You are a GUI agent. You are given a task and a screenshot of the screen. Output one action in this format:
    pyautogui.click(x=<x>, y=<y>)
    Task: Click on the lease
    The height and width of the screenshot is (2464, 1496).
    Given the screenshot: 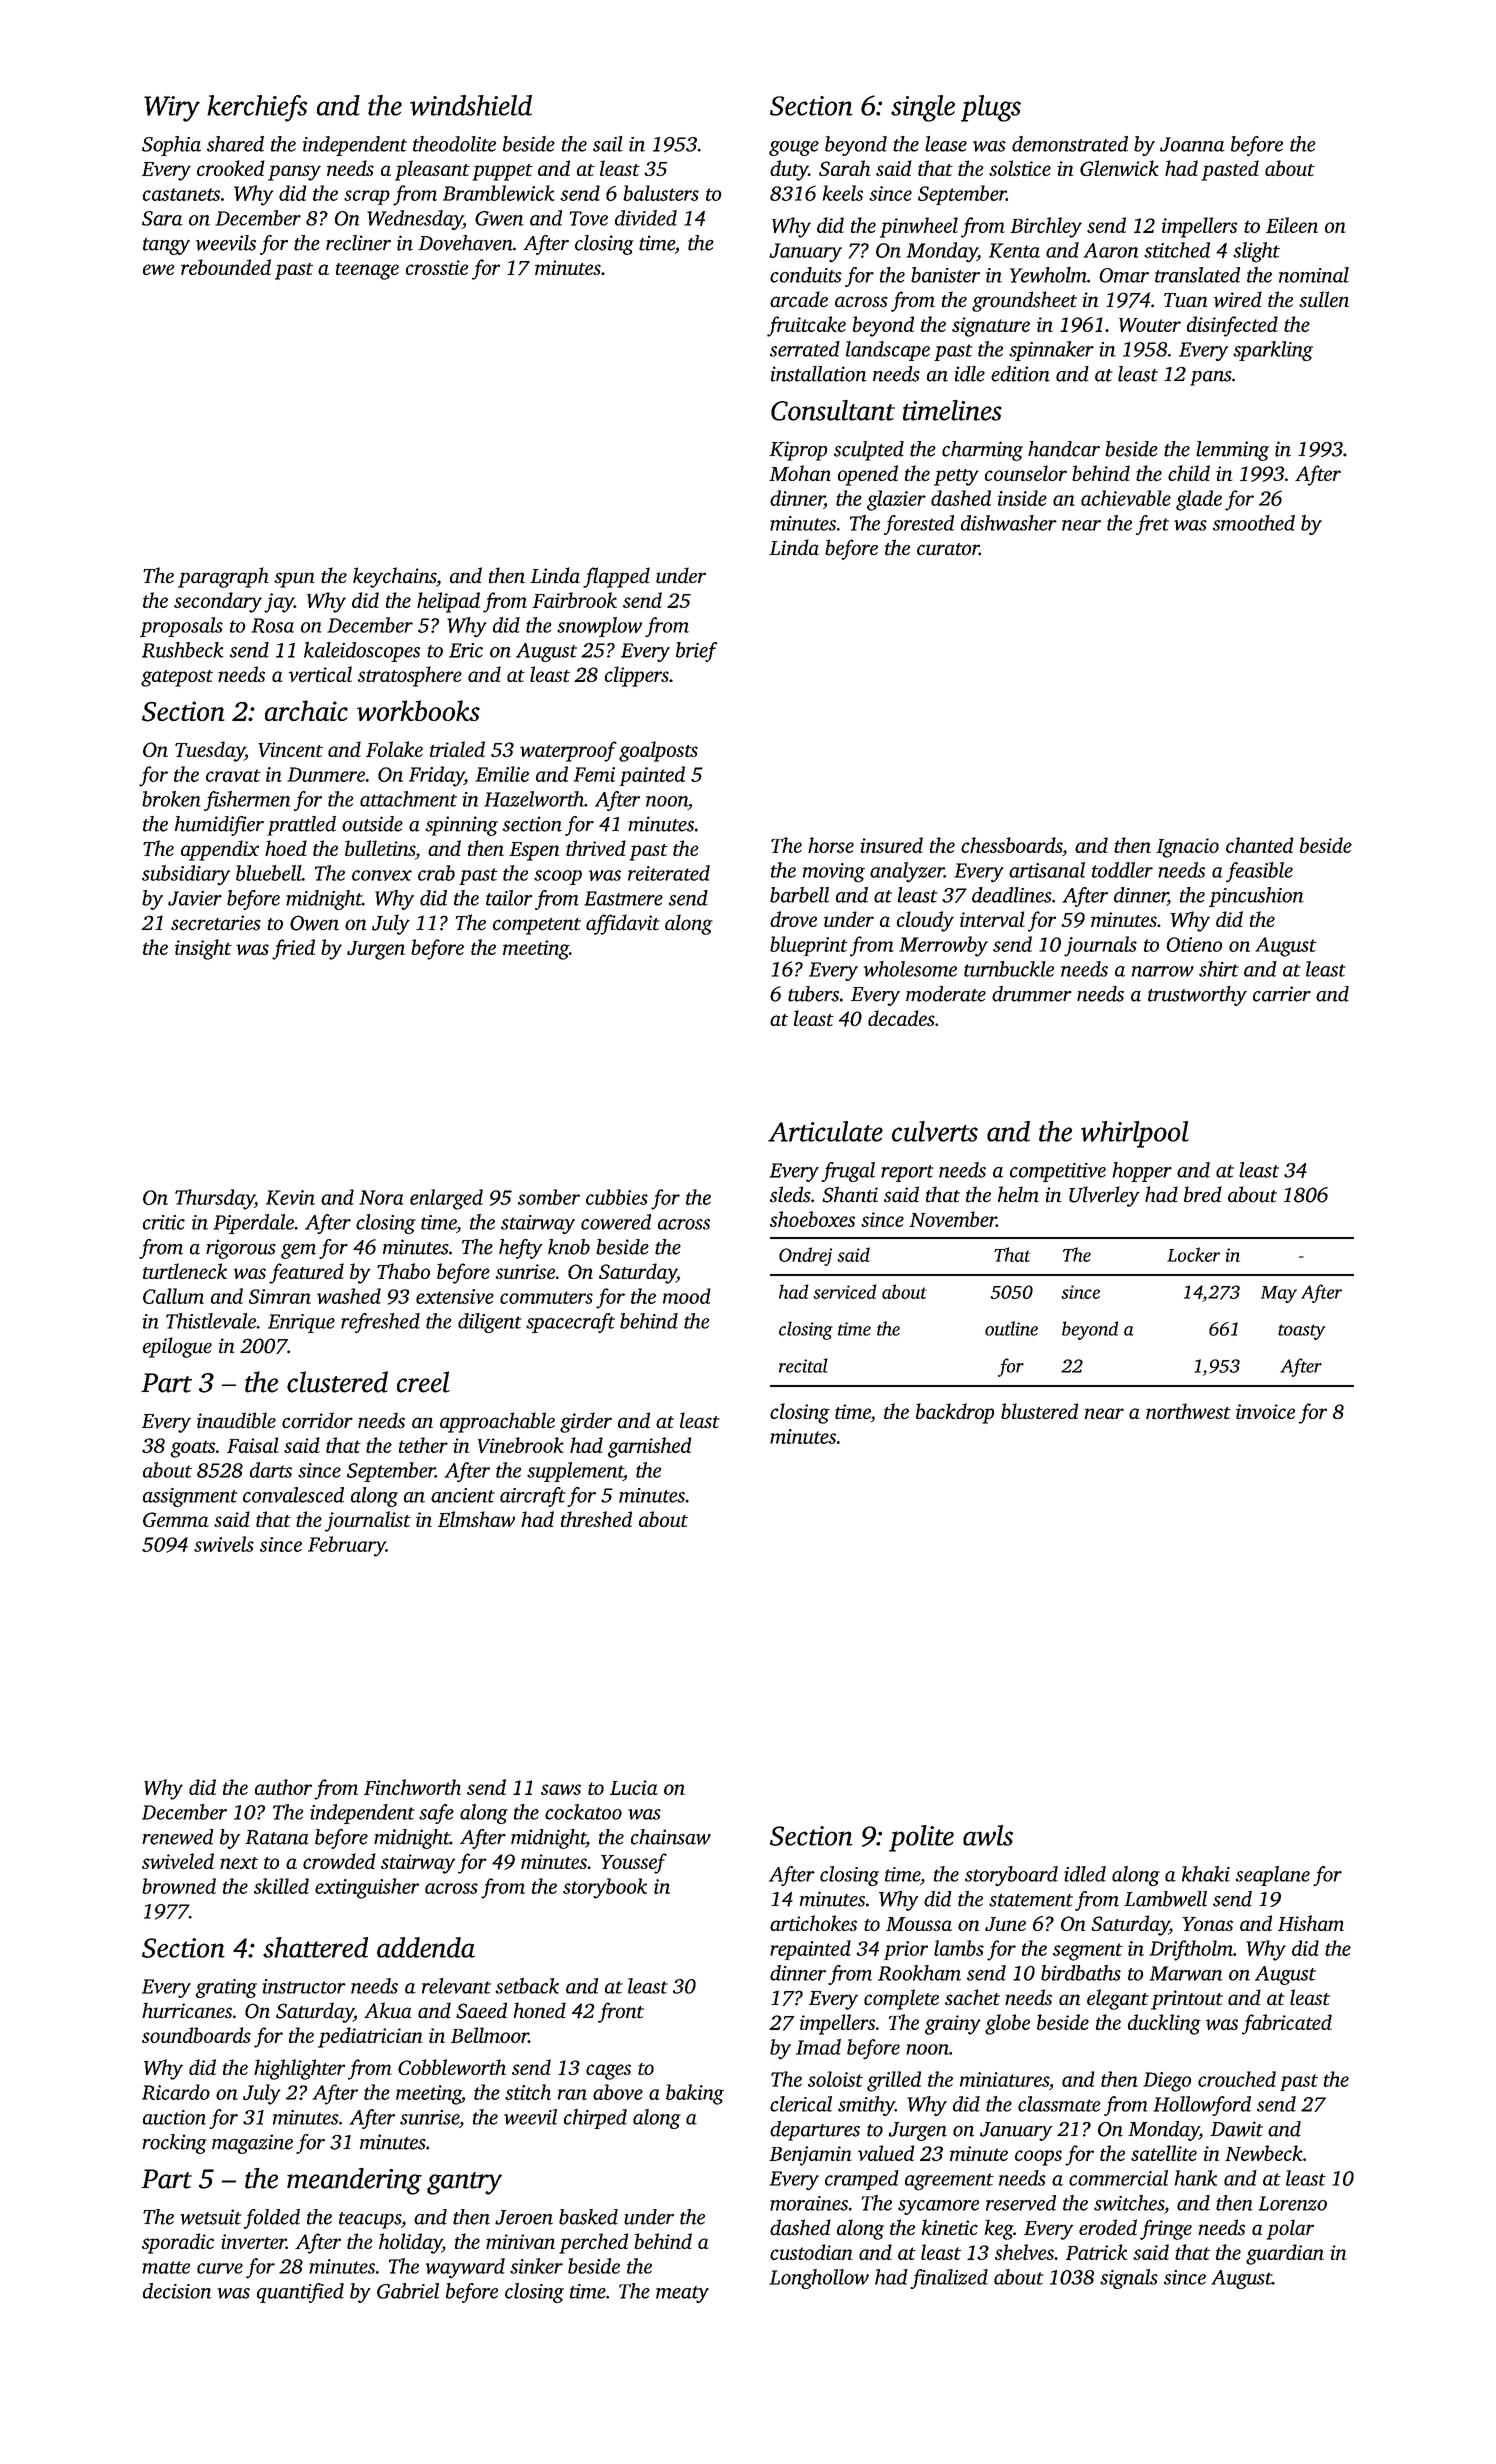 What is the action you would take?
    pyautogui.click(x=946, y=144)
